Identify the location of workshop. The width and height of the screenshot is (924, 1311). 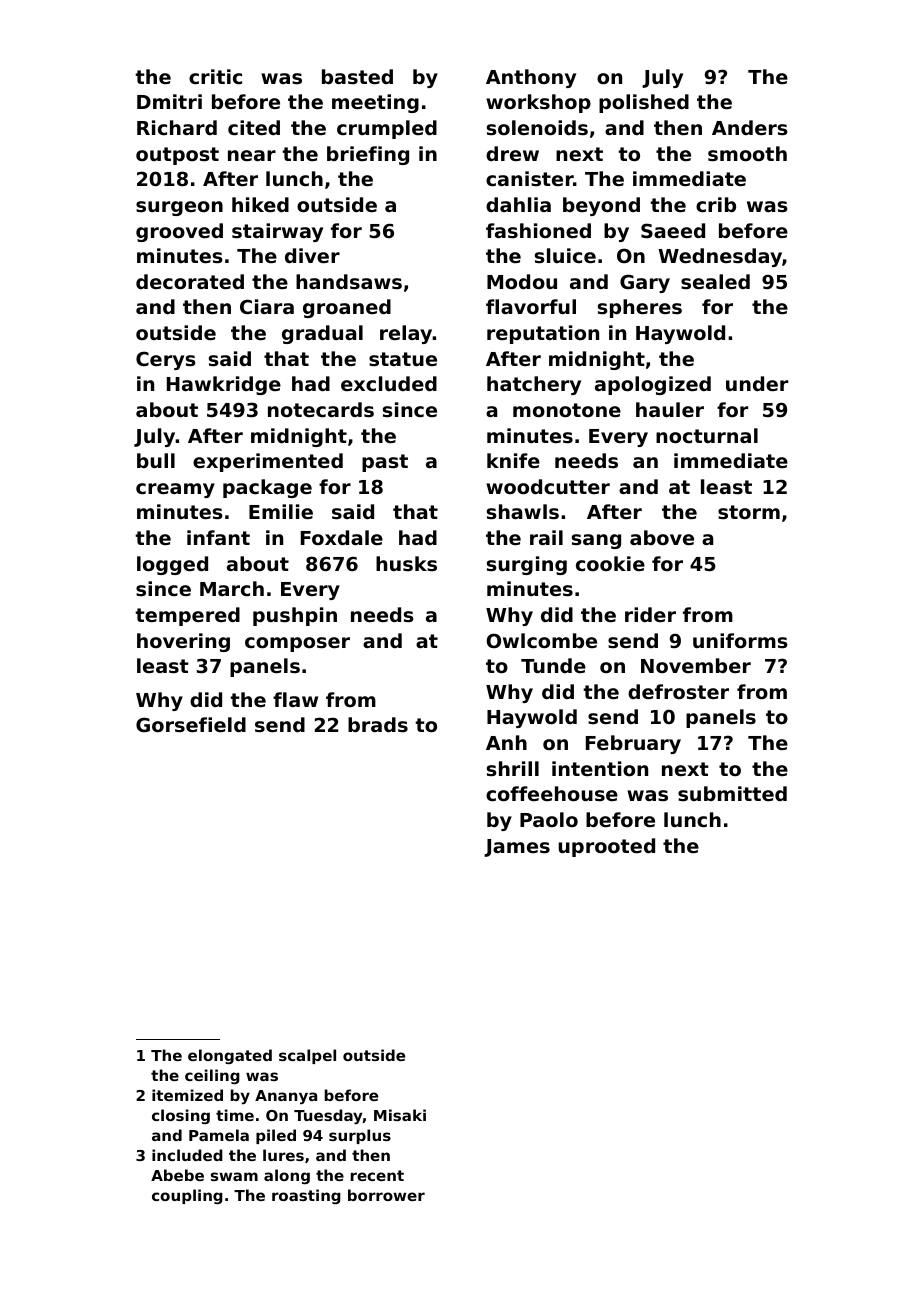
(538, 103).
